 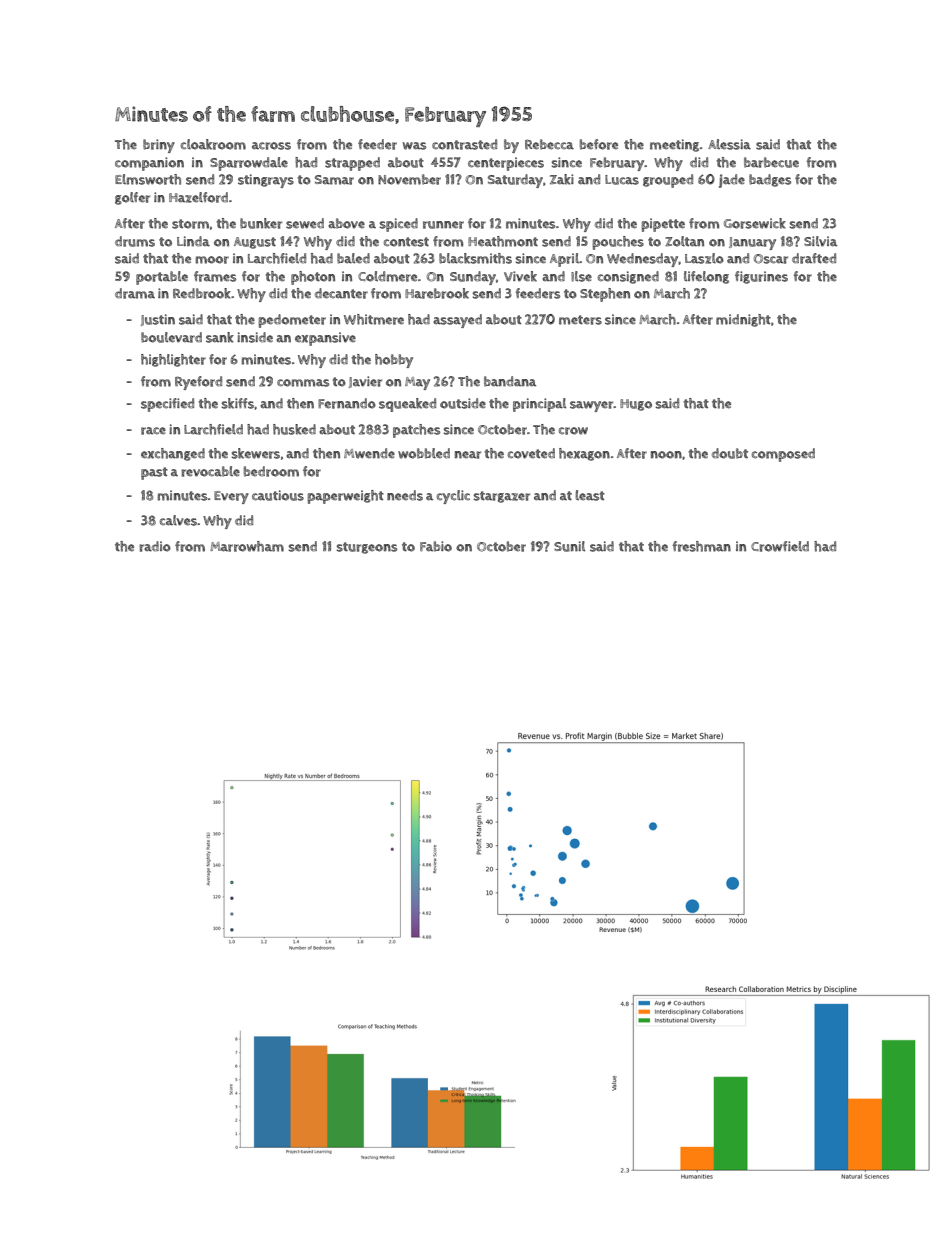 I want to click on Alessia, so click(x=729, y=144).
